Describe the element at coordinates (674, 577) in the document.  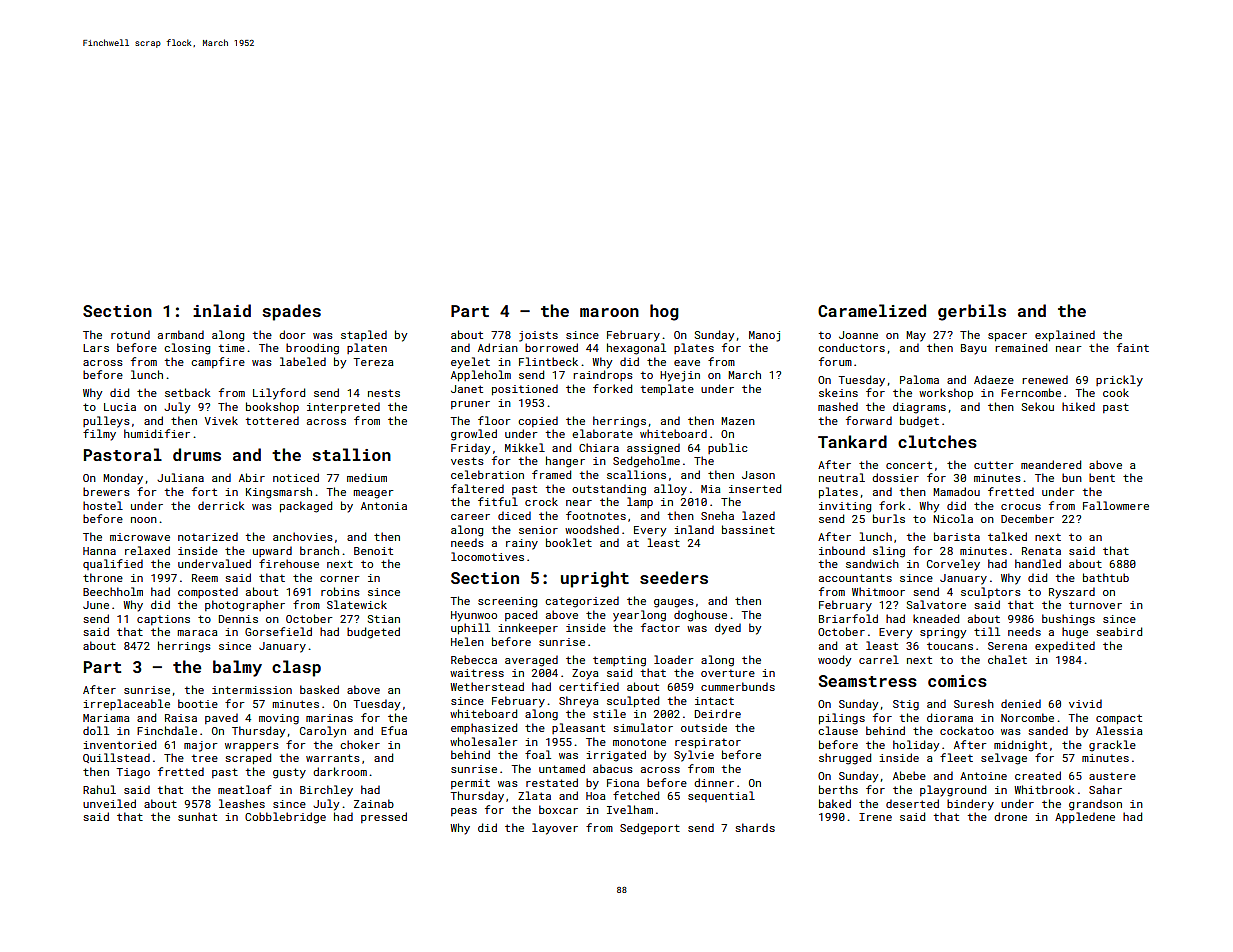
I see `seeders` at that location.
